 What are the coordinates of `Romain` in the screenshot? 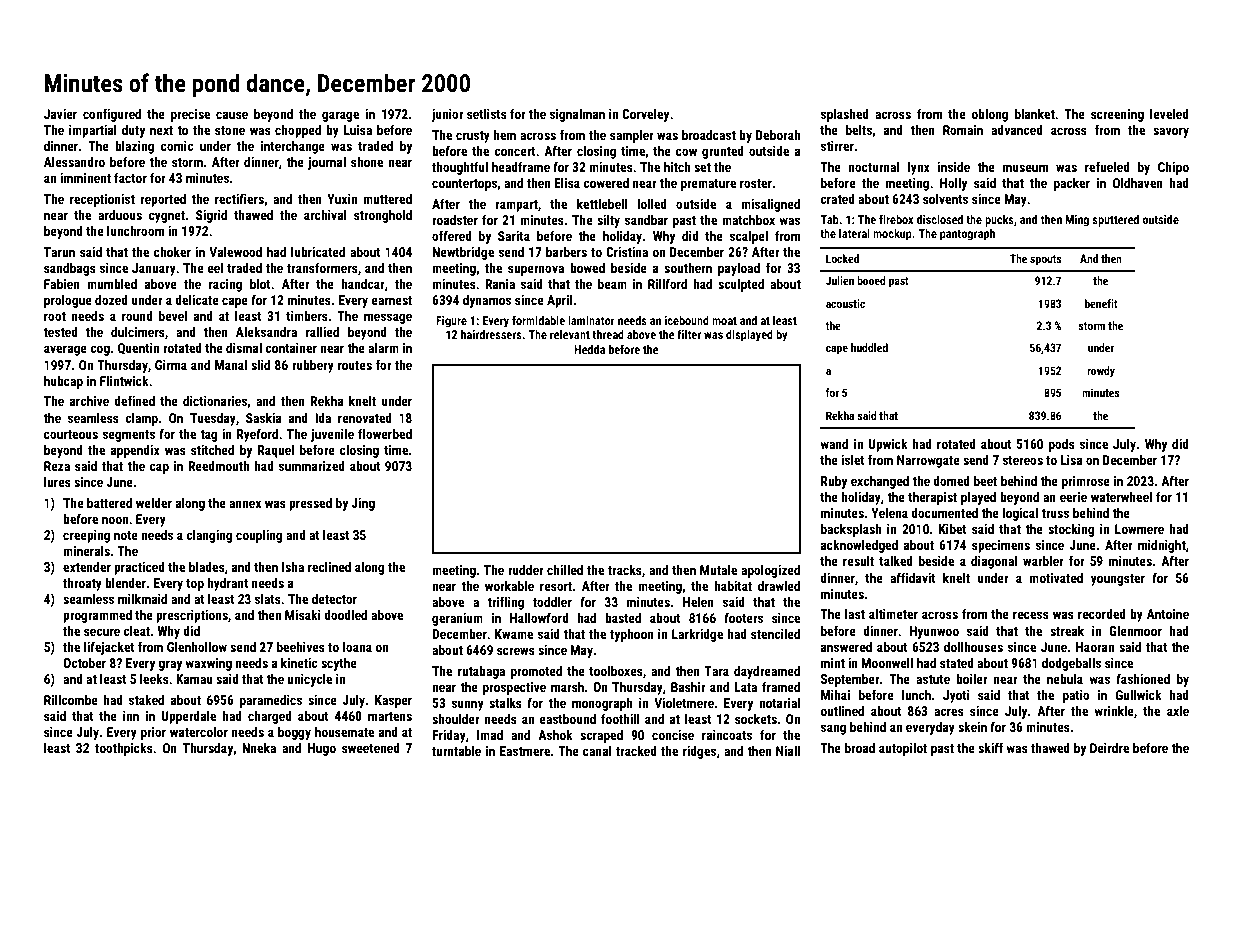 It's located at (963, 130).
